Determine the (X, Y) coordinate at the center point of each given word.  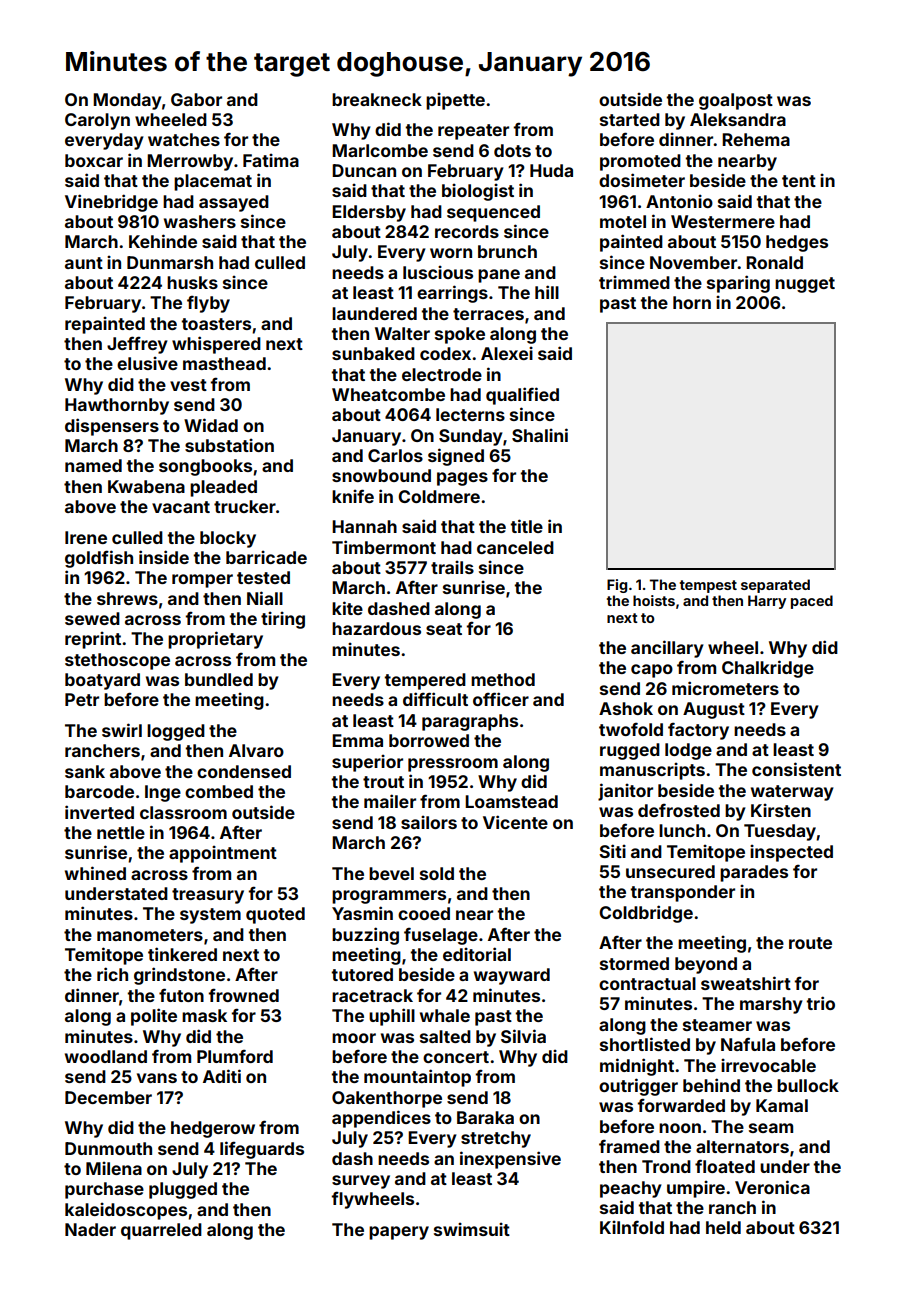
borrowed (429, 740)
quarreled (161, 1231)
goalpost (736, 101)
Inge (163, 793)
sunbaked (373, 353)
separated (775, 586)
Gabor (196, 99)
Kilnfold (632, 1227)
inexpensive (510, 1160)
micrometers (725, 688)
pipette (455, 101)
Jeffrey (137, 345)
